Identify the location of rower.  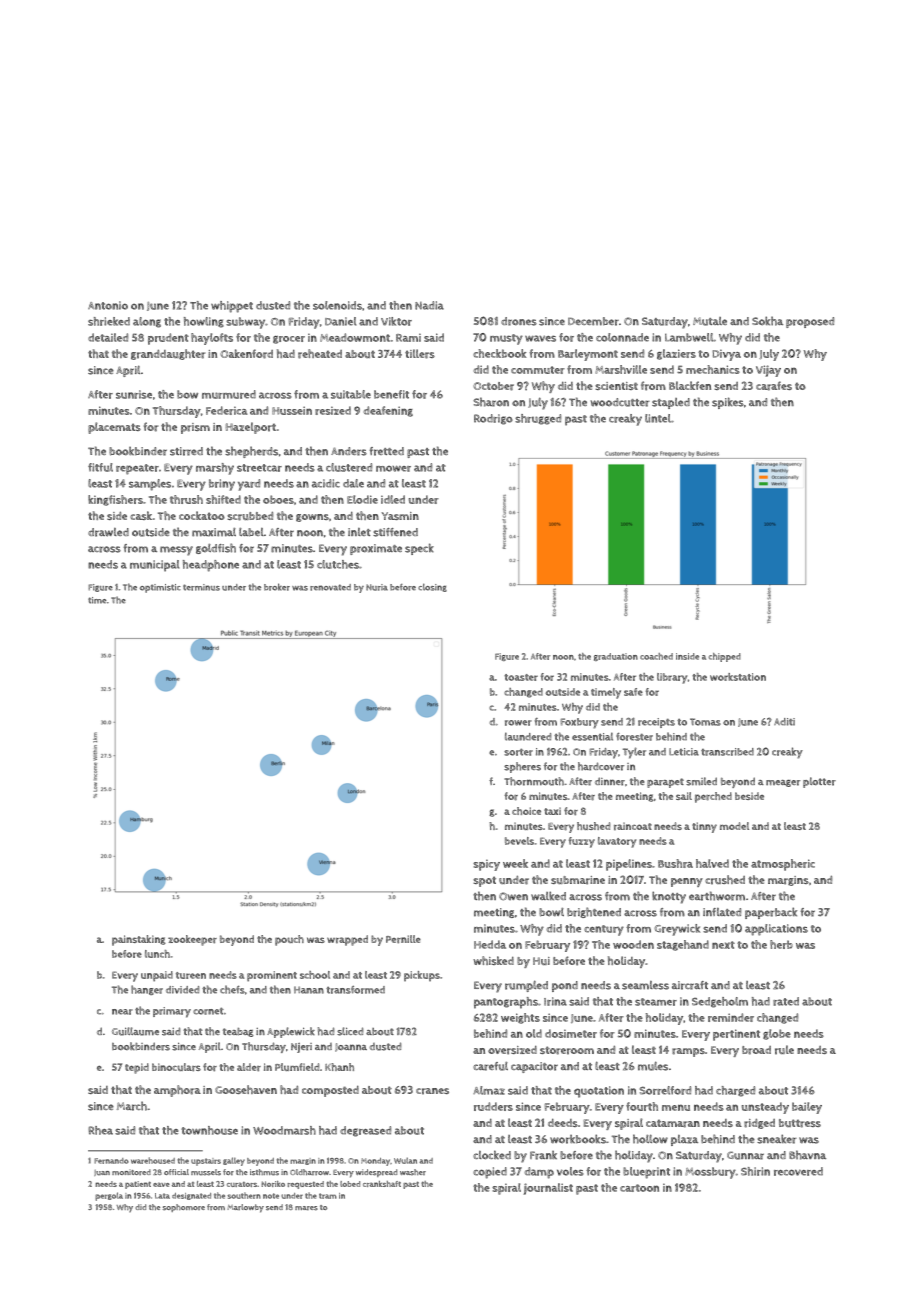
(518, 723).
